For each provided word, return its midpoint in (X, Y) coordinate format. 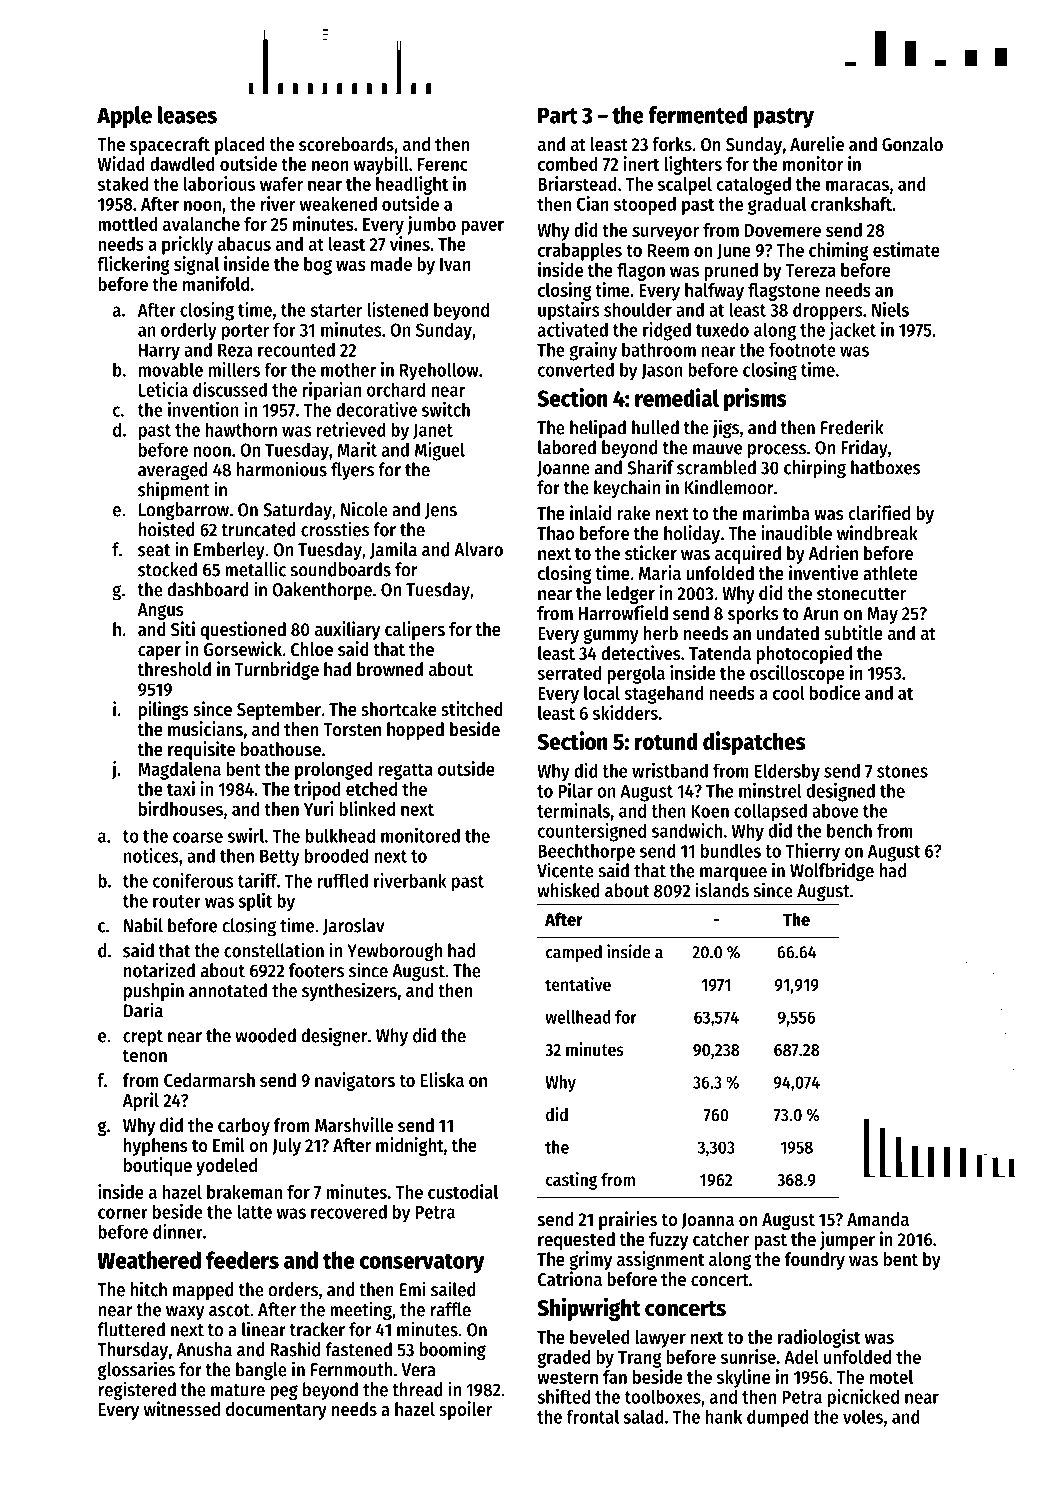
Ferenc (443, 164)
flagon (641, 272)
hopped (415, 731)
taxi (181, 788)
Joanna (708, 1221)
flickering (133, 265)
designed (841, 792)
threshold (174, 669)
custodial (463, 1191)
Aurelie (817, 144)
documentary (276, 1411)
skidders (625, 712)
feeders (242, 1260)
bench (849, 830)
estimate (906, 249)
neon (330, 165)
